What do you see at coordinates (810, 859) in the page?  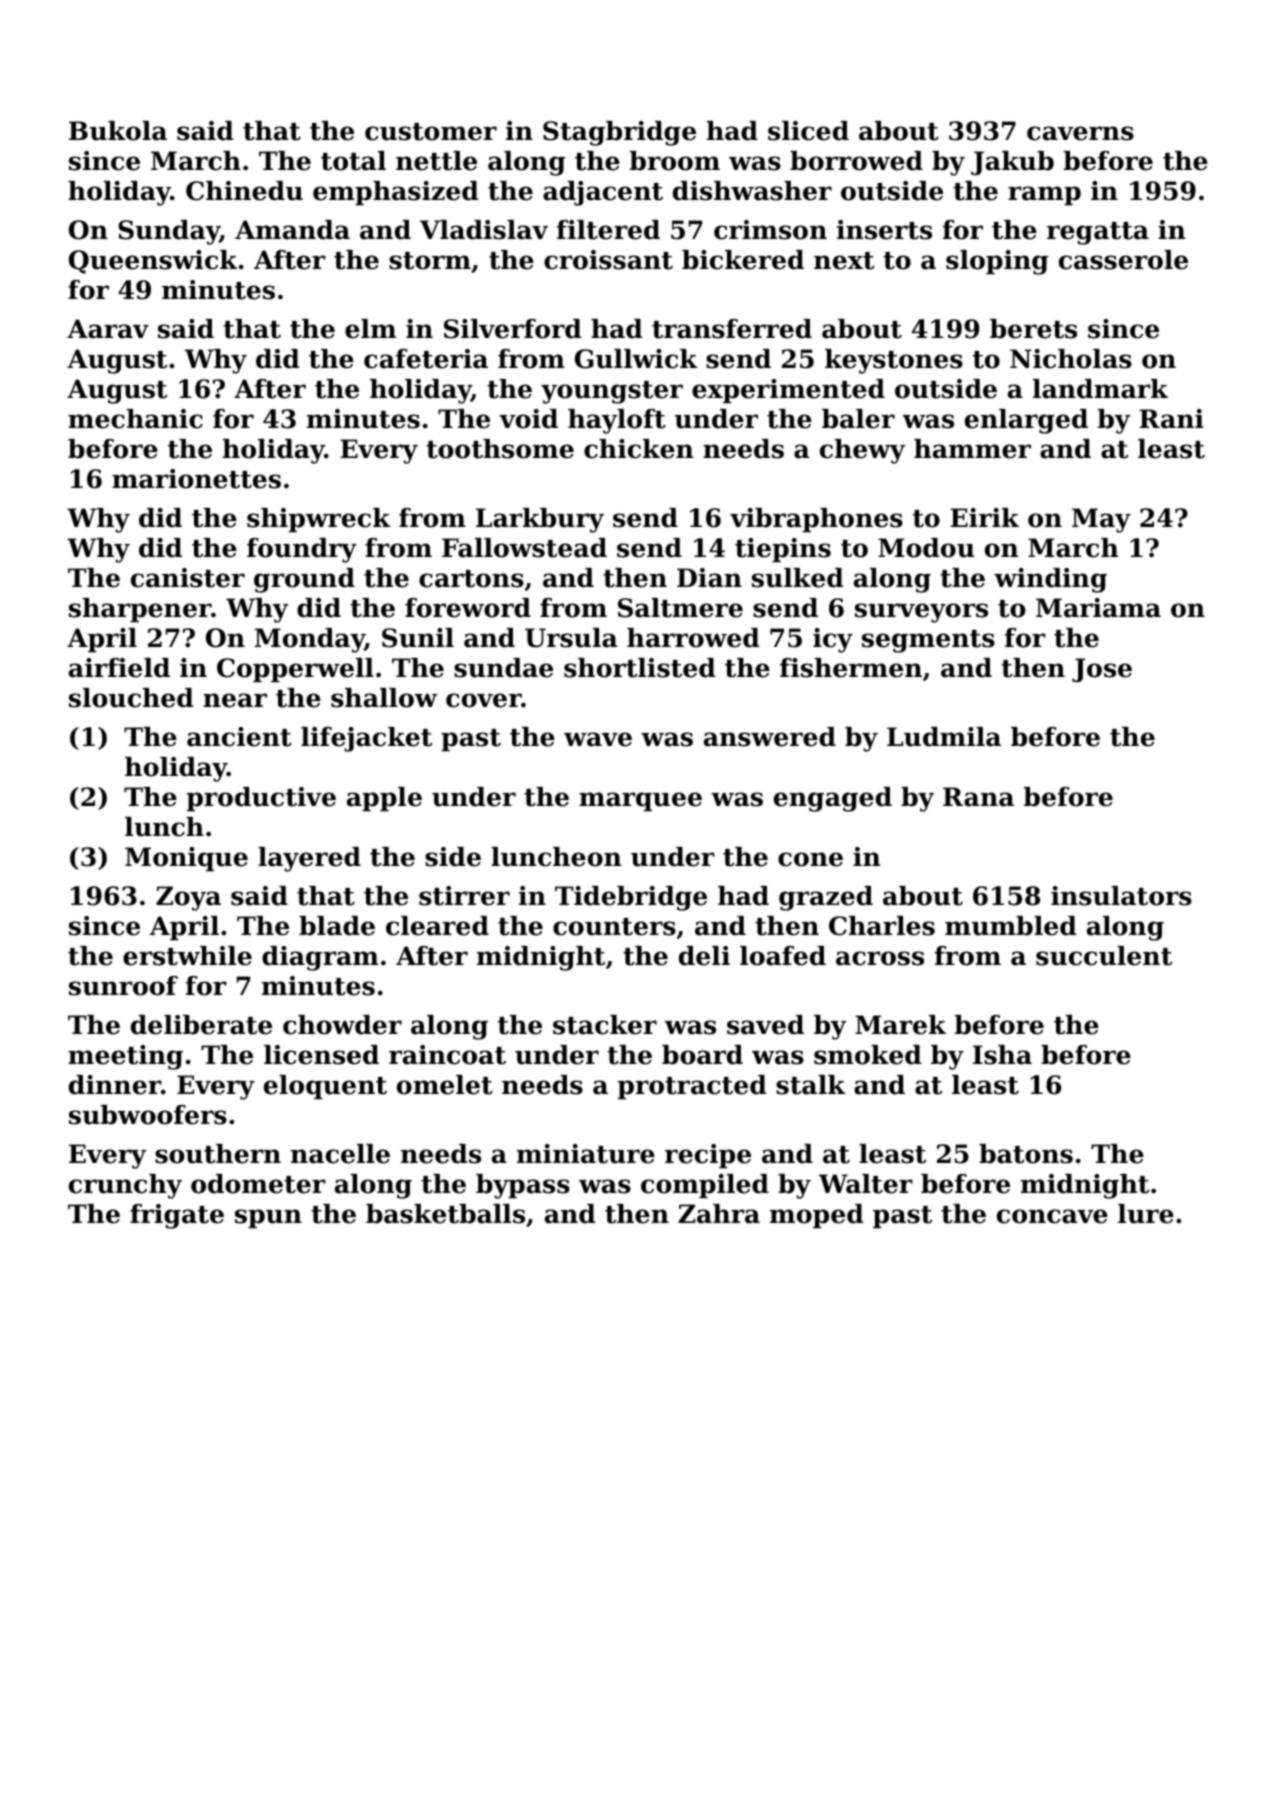 I see `cone` at bounding box center [810, 859].
